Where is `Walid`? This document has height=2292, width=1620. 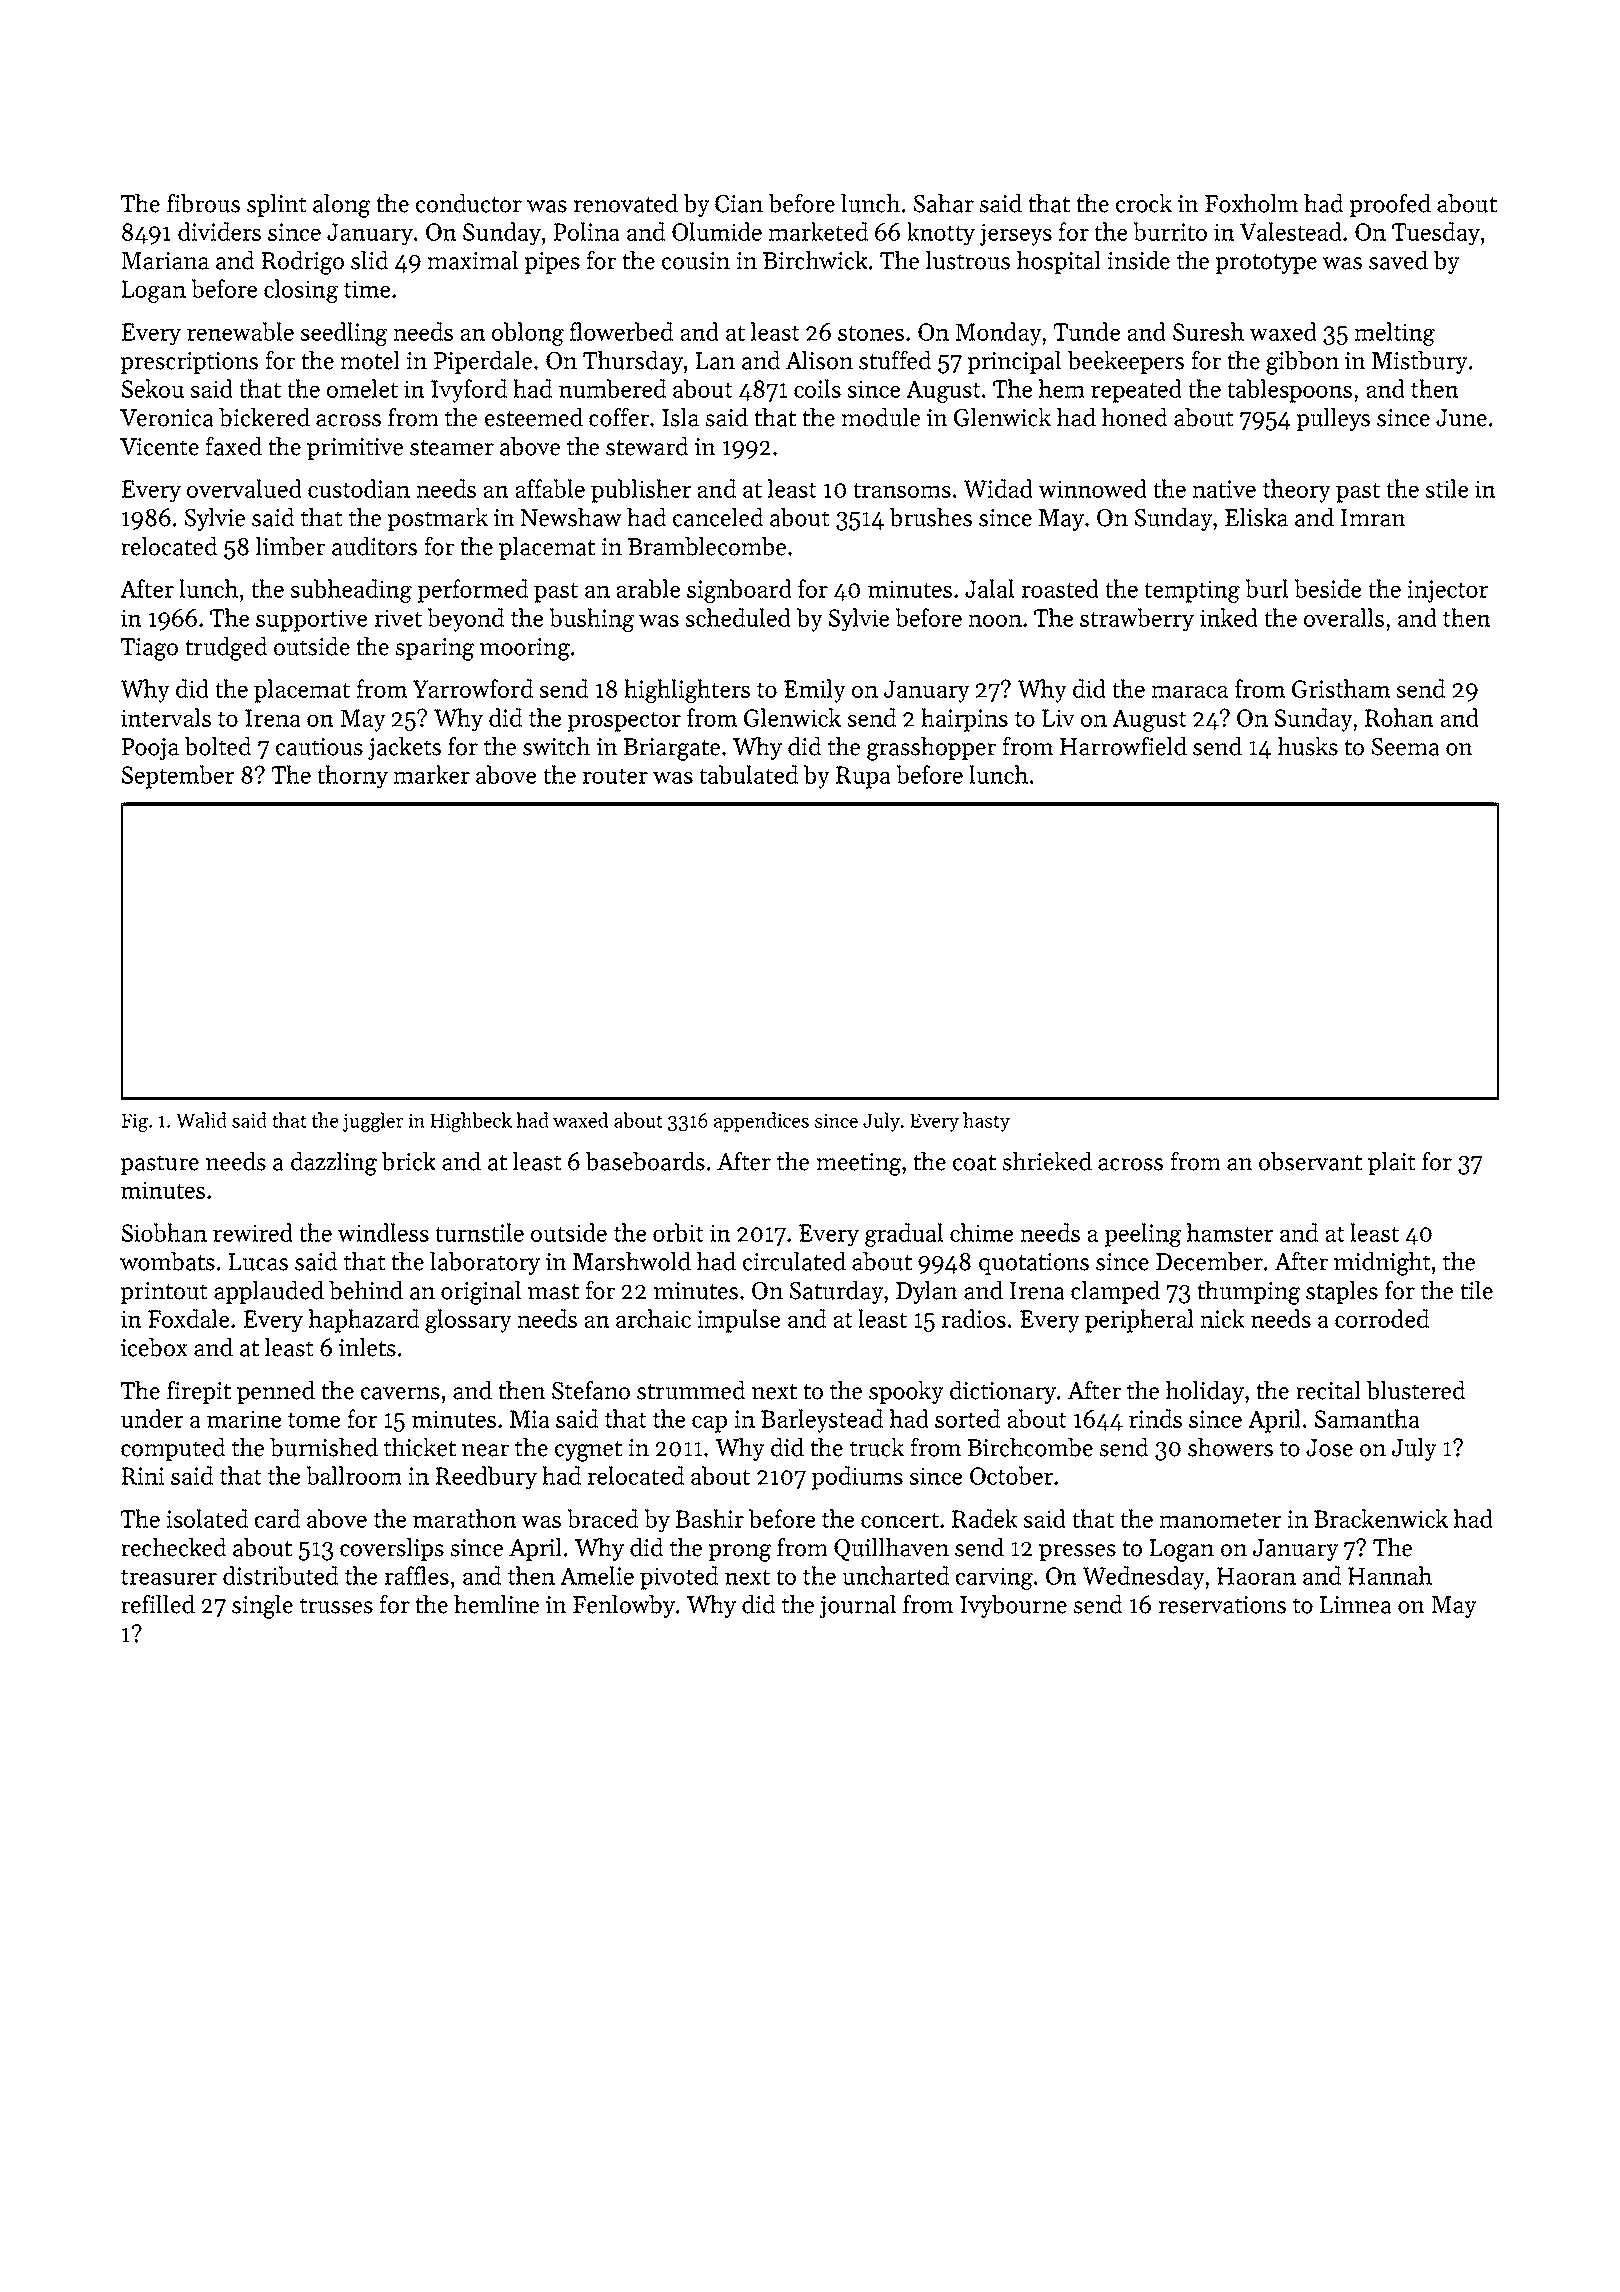 Walid is located at coordinates (201, 1120).
